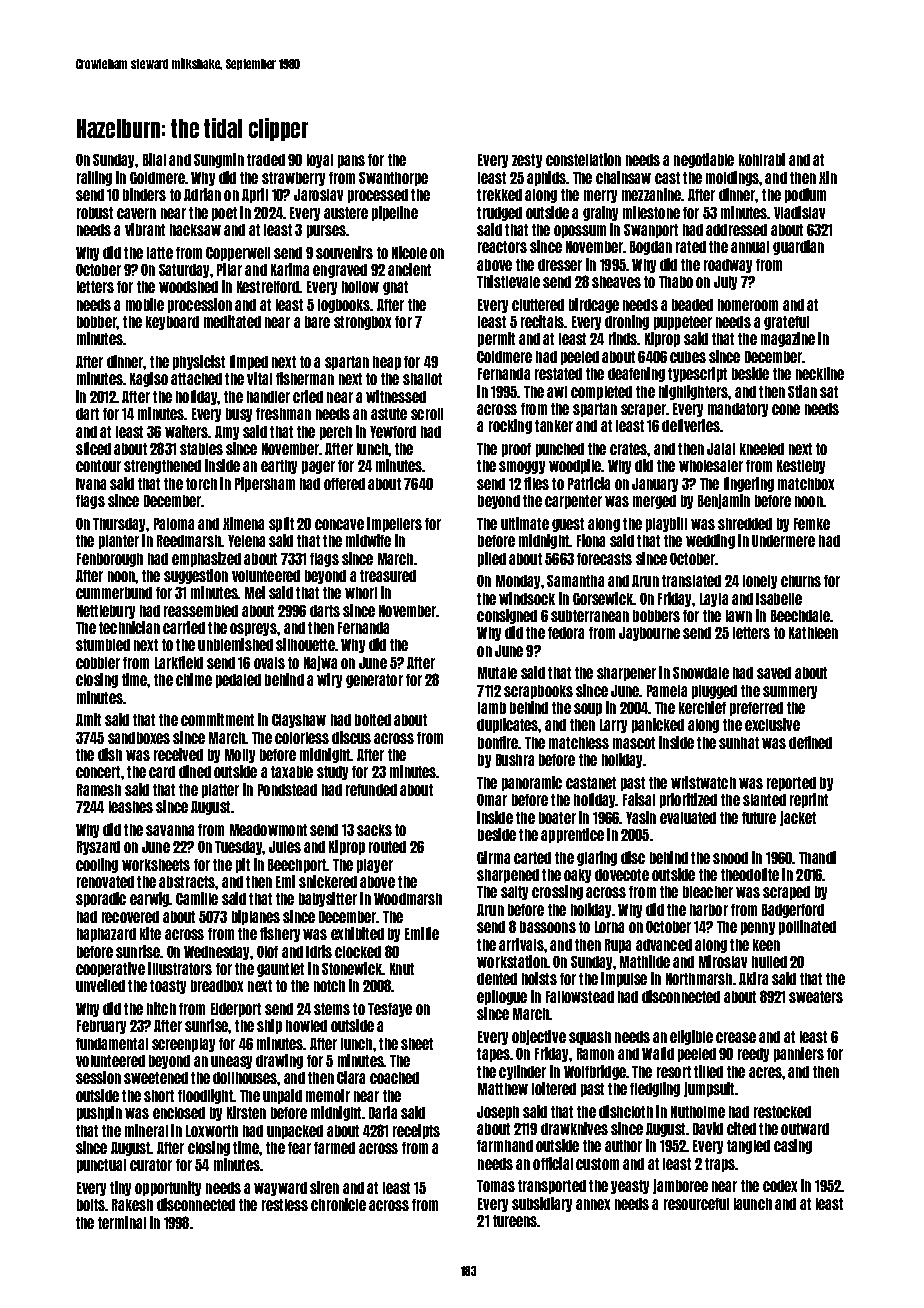 The height and width of the screenshot is (1308, 924). What do you see at coordinates (704, 160) in the screenshot?
I see `negotiable` at bounding box center [704, 160].
